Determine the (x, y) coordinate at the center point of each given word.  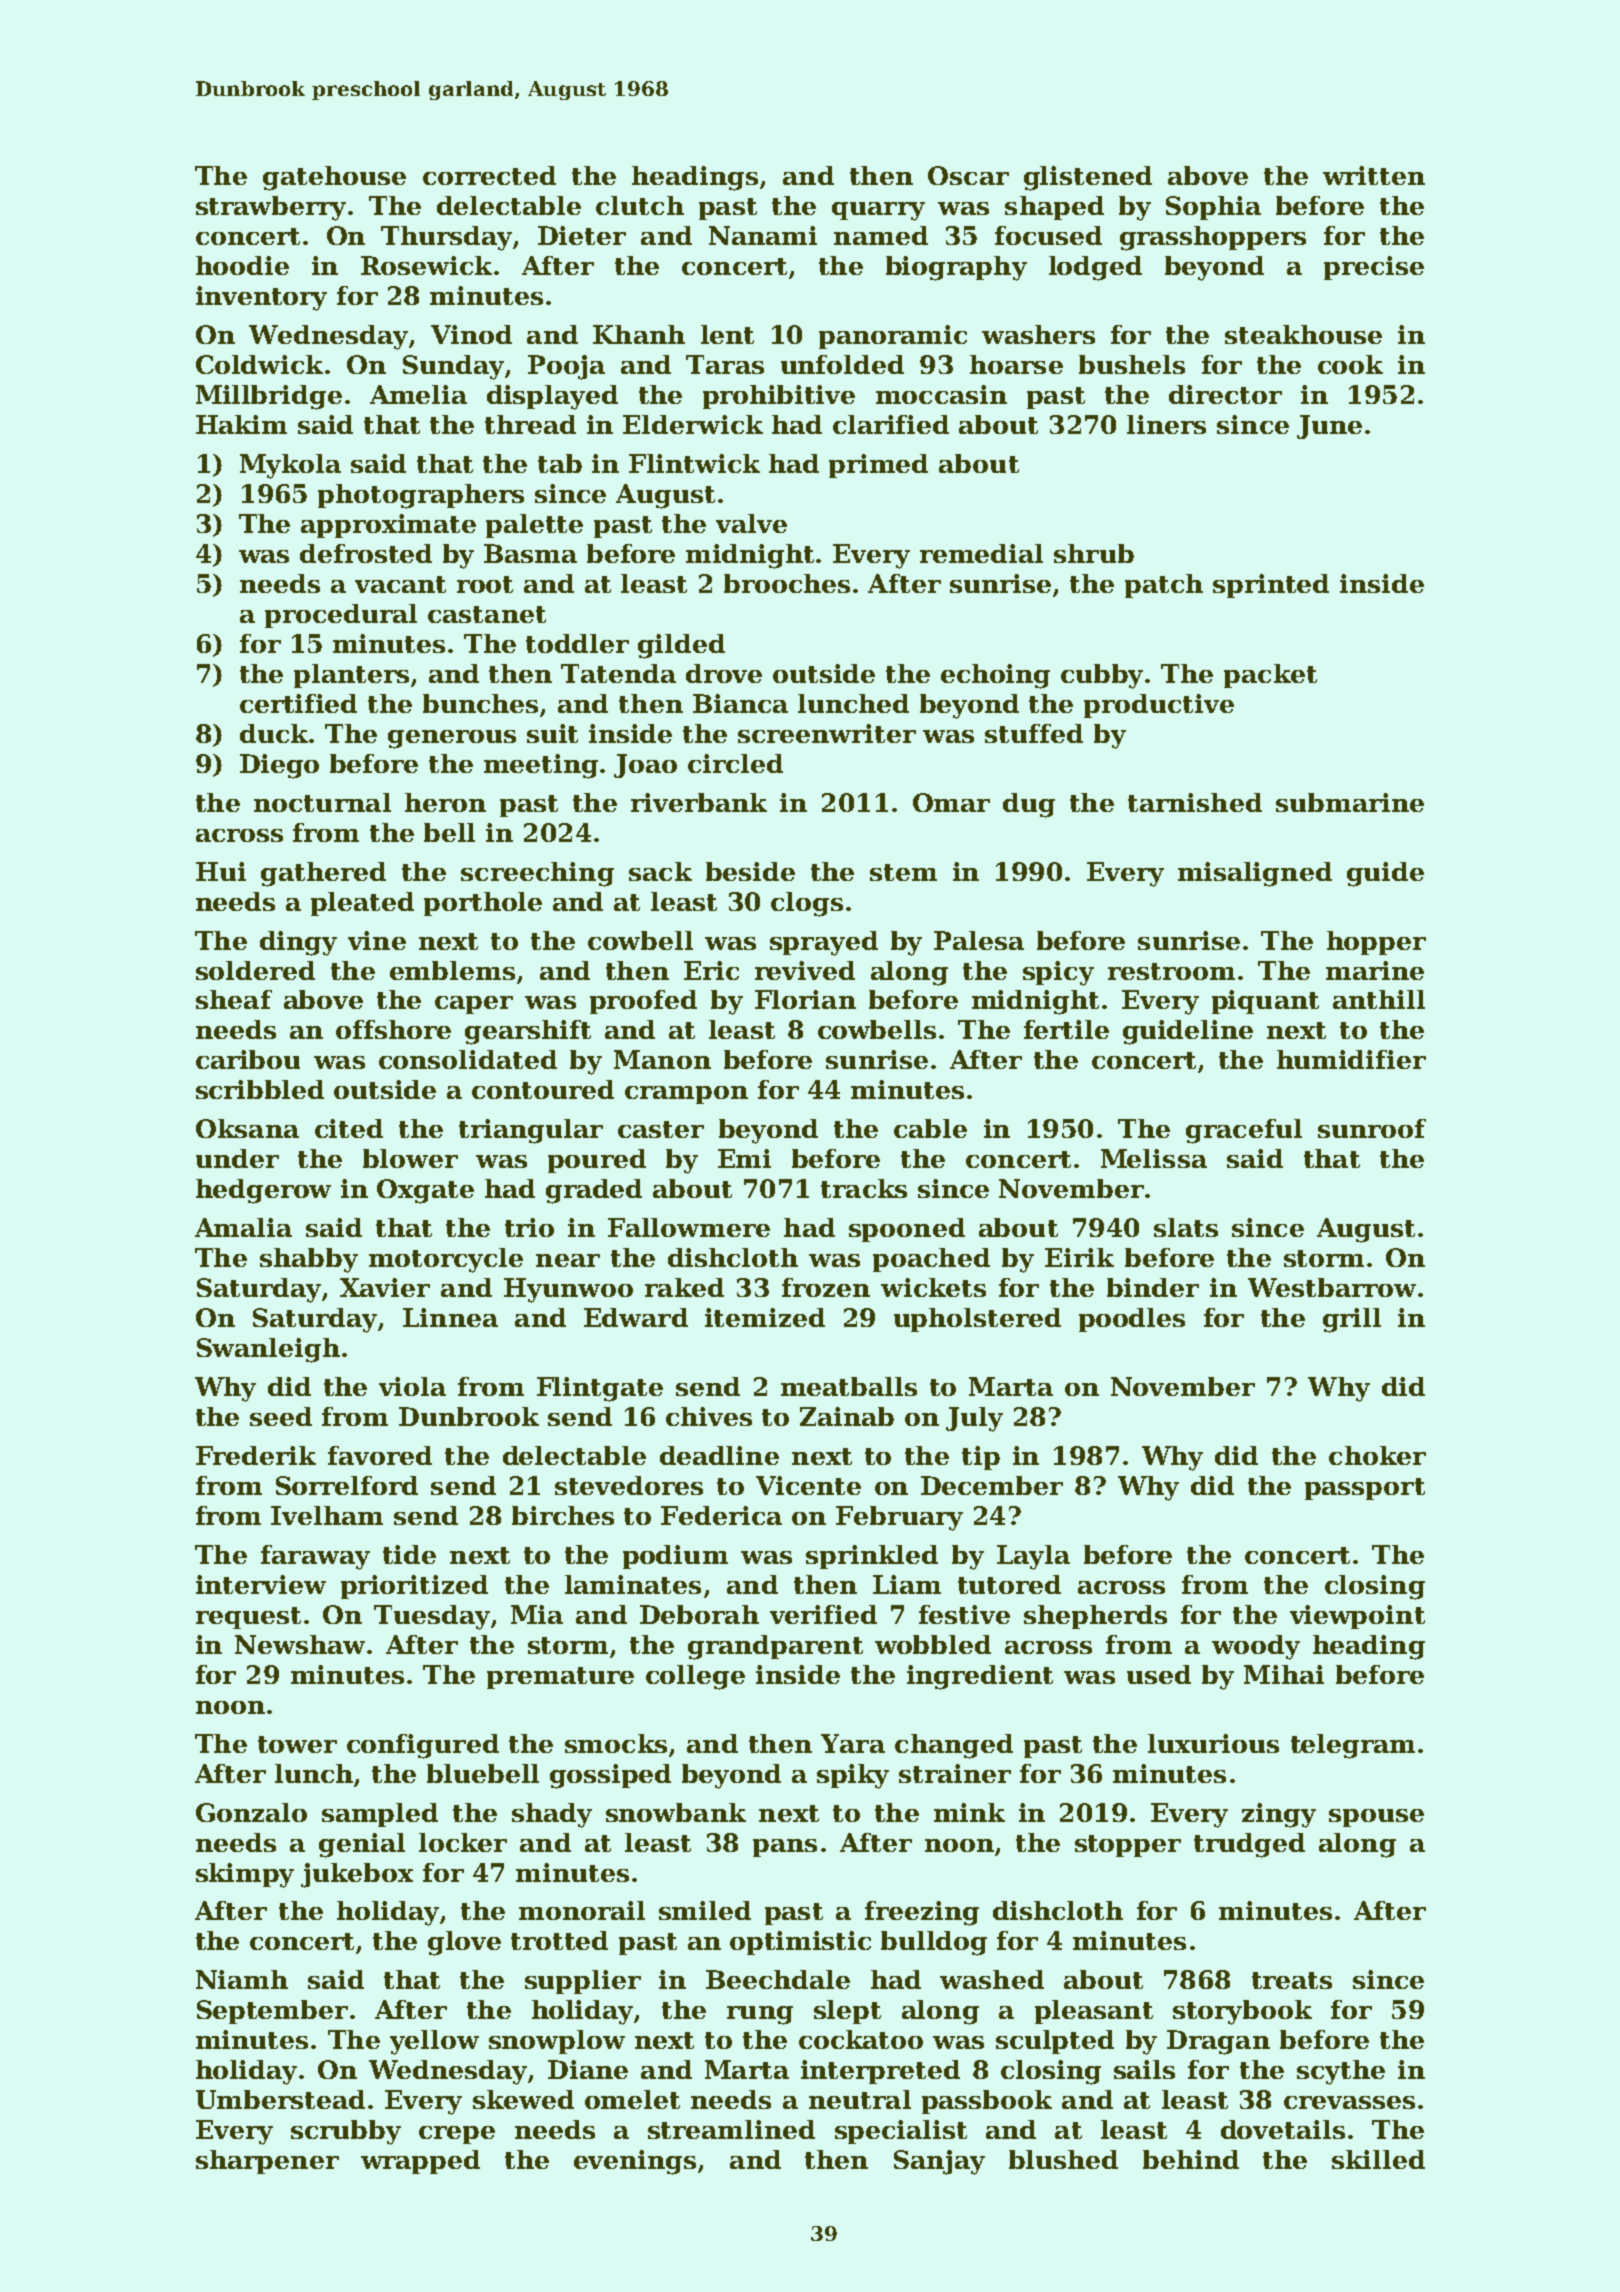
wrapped (420, 2162)
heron (445, 802)
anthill (1379, 999)
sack (660, 871)
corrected (489, 175)
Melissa (1154, 1158)
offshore (393, 1029)
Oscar (968, 175)
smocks (616, 1743)
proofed (643, 1002)
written (1374, 175)
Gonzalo (251, 1812)
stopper (1128, 1846)
